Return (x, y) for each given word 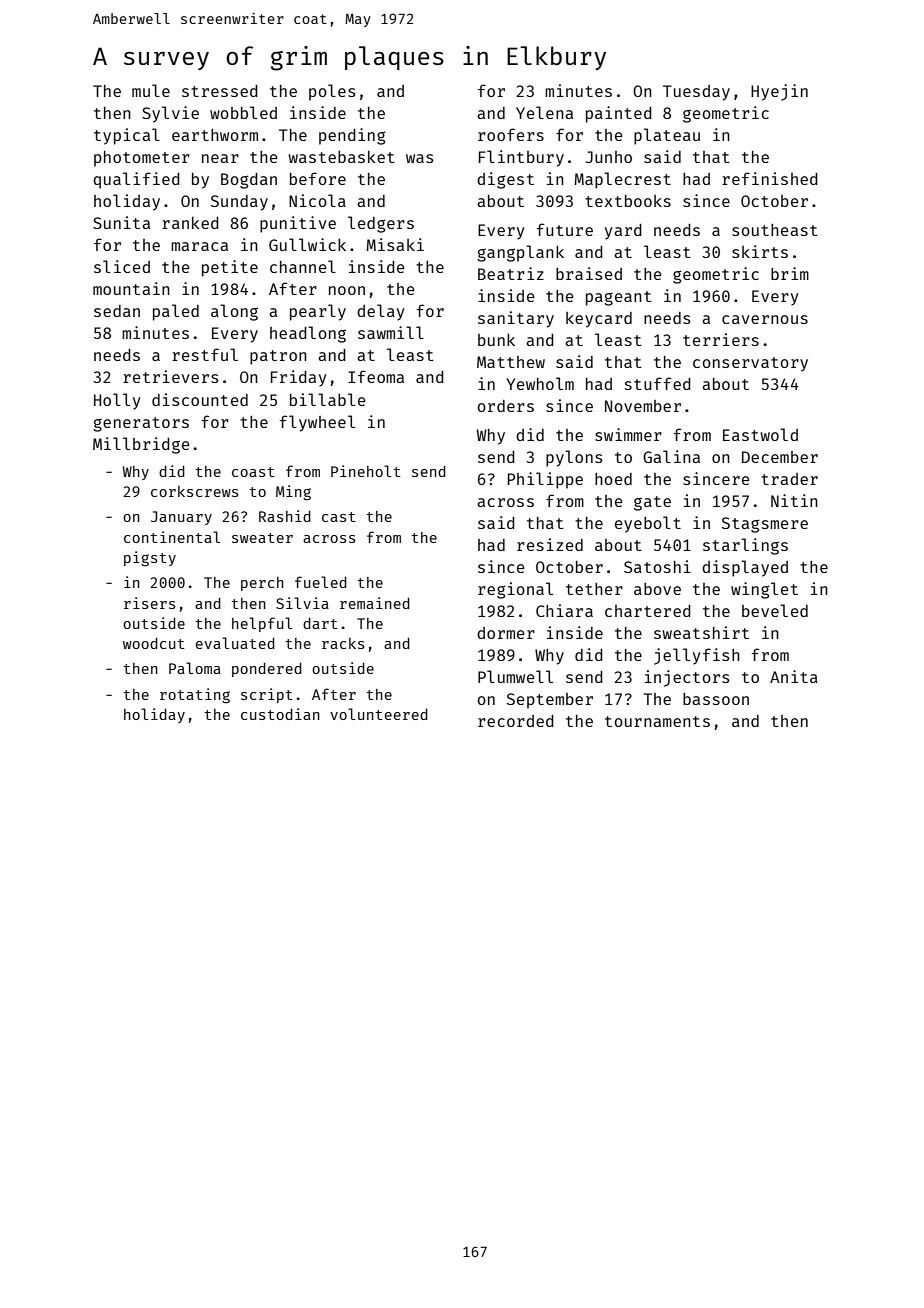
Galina (671, 456)
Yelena (544, 112)
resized (550, 544)
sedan (117, 311)
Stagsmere (765, 525)
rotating (195, 696)
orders (506, 406)
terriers (721, 339)
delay (381, 312)
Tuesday (696, 93)
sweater (262, 538)
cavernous (765, 319)
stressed (220, 91)
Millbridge (141, 445)
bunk (496, 339)
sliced (122, 266)
